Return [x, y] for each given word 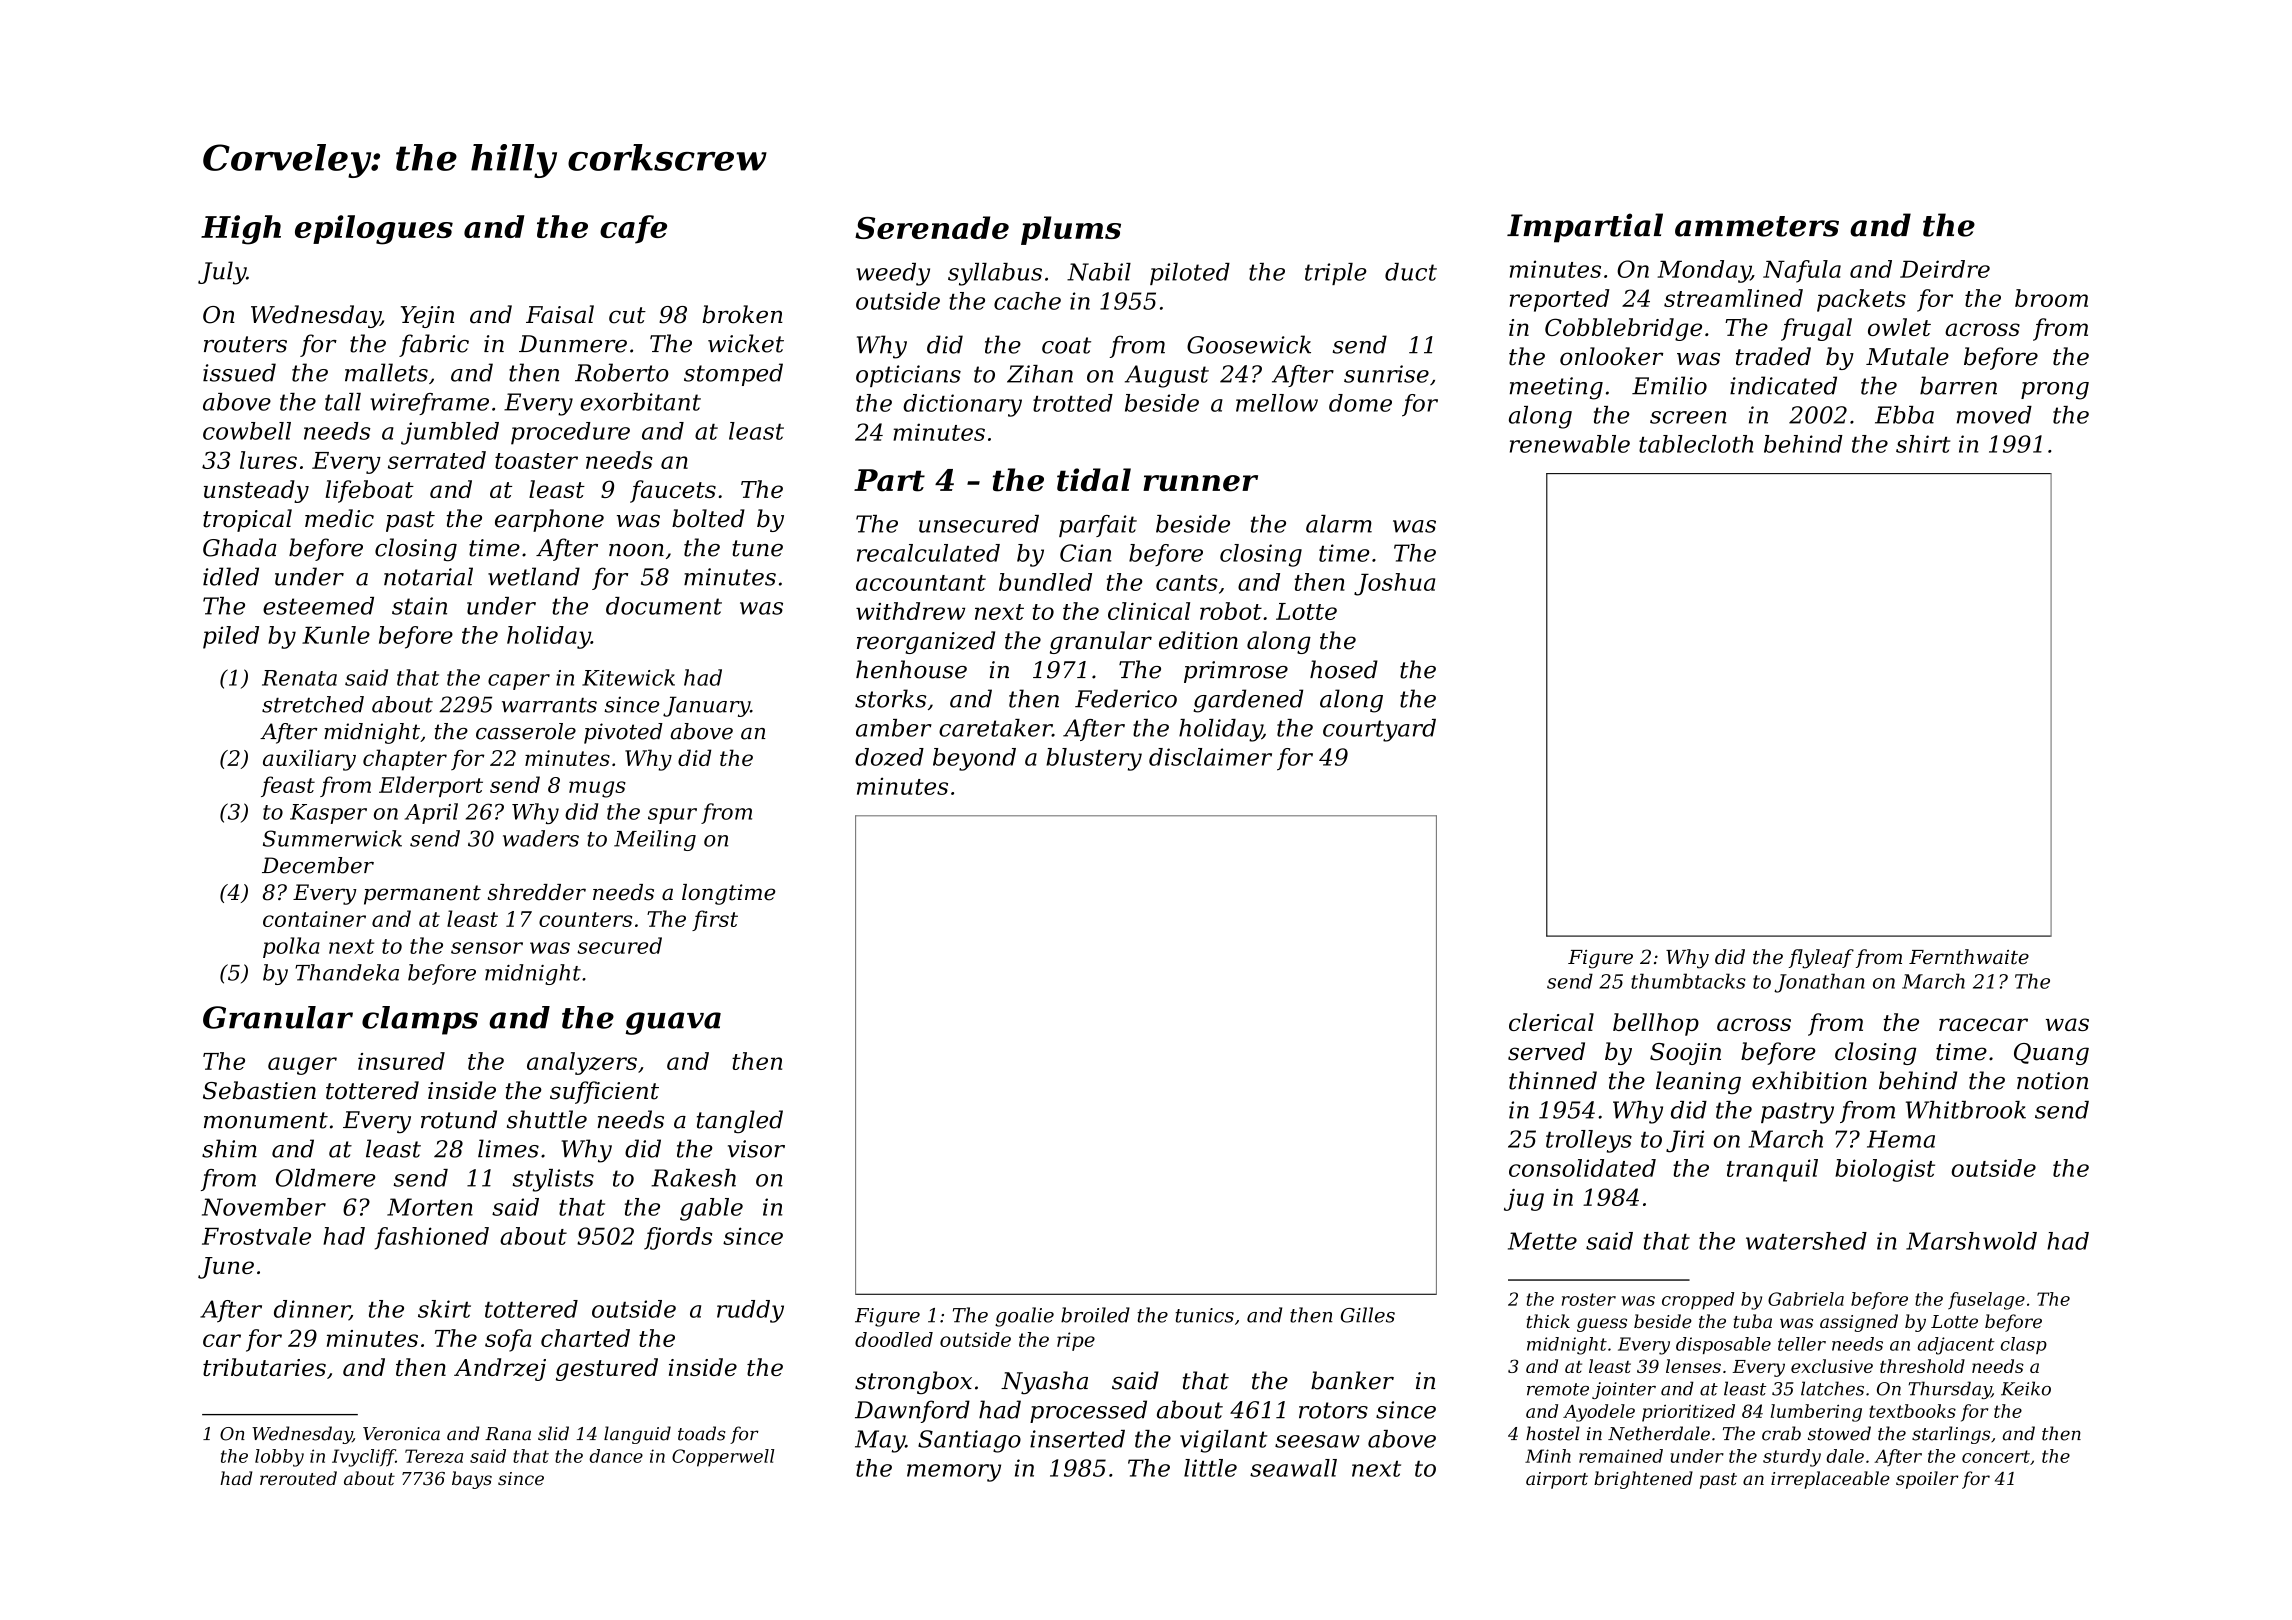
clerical [1551, 1022]
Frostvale [256, 1236]
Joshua [1394, 584]
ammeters [1757, 226]
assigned [1859, 1323]
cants [1187, 583]
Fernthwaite [1969, 957]
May [880, 1441]
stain [419, 606]
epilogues [374, 230]
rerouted [298, 1478]
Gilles [1368, 1315]
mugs [597, 789]
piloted [1190, 274]
